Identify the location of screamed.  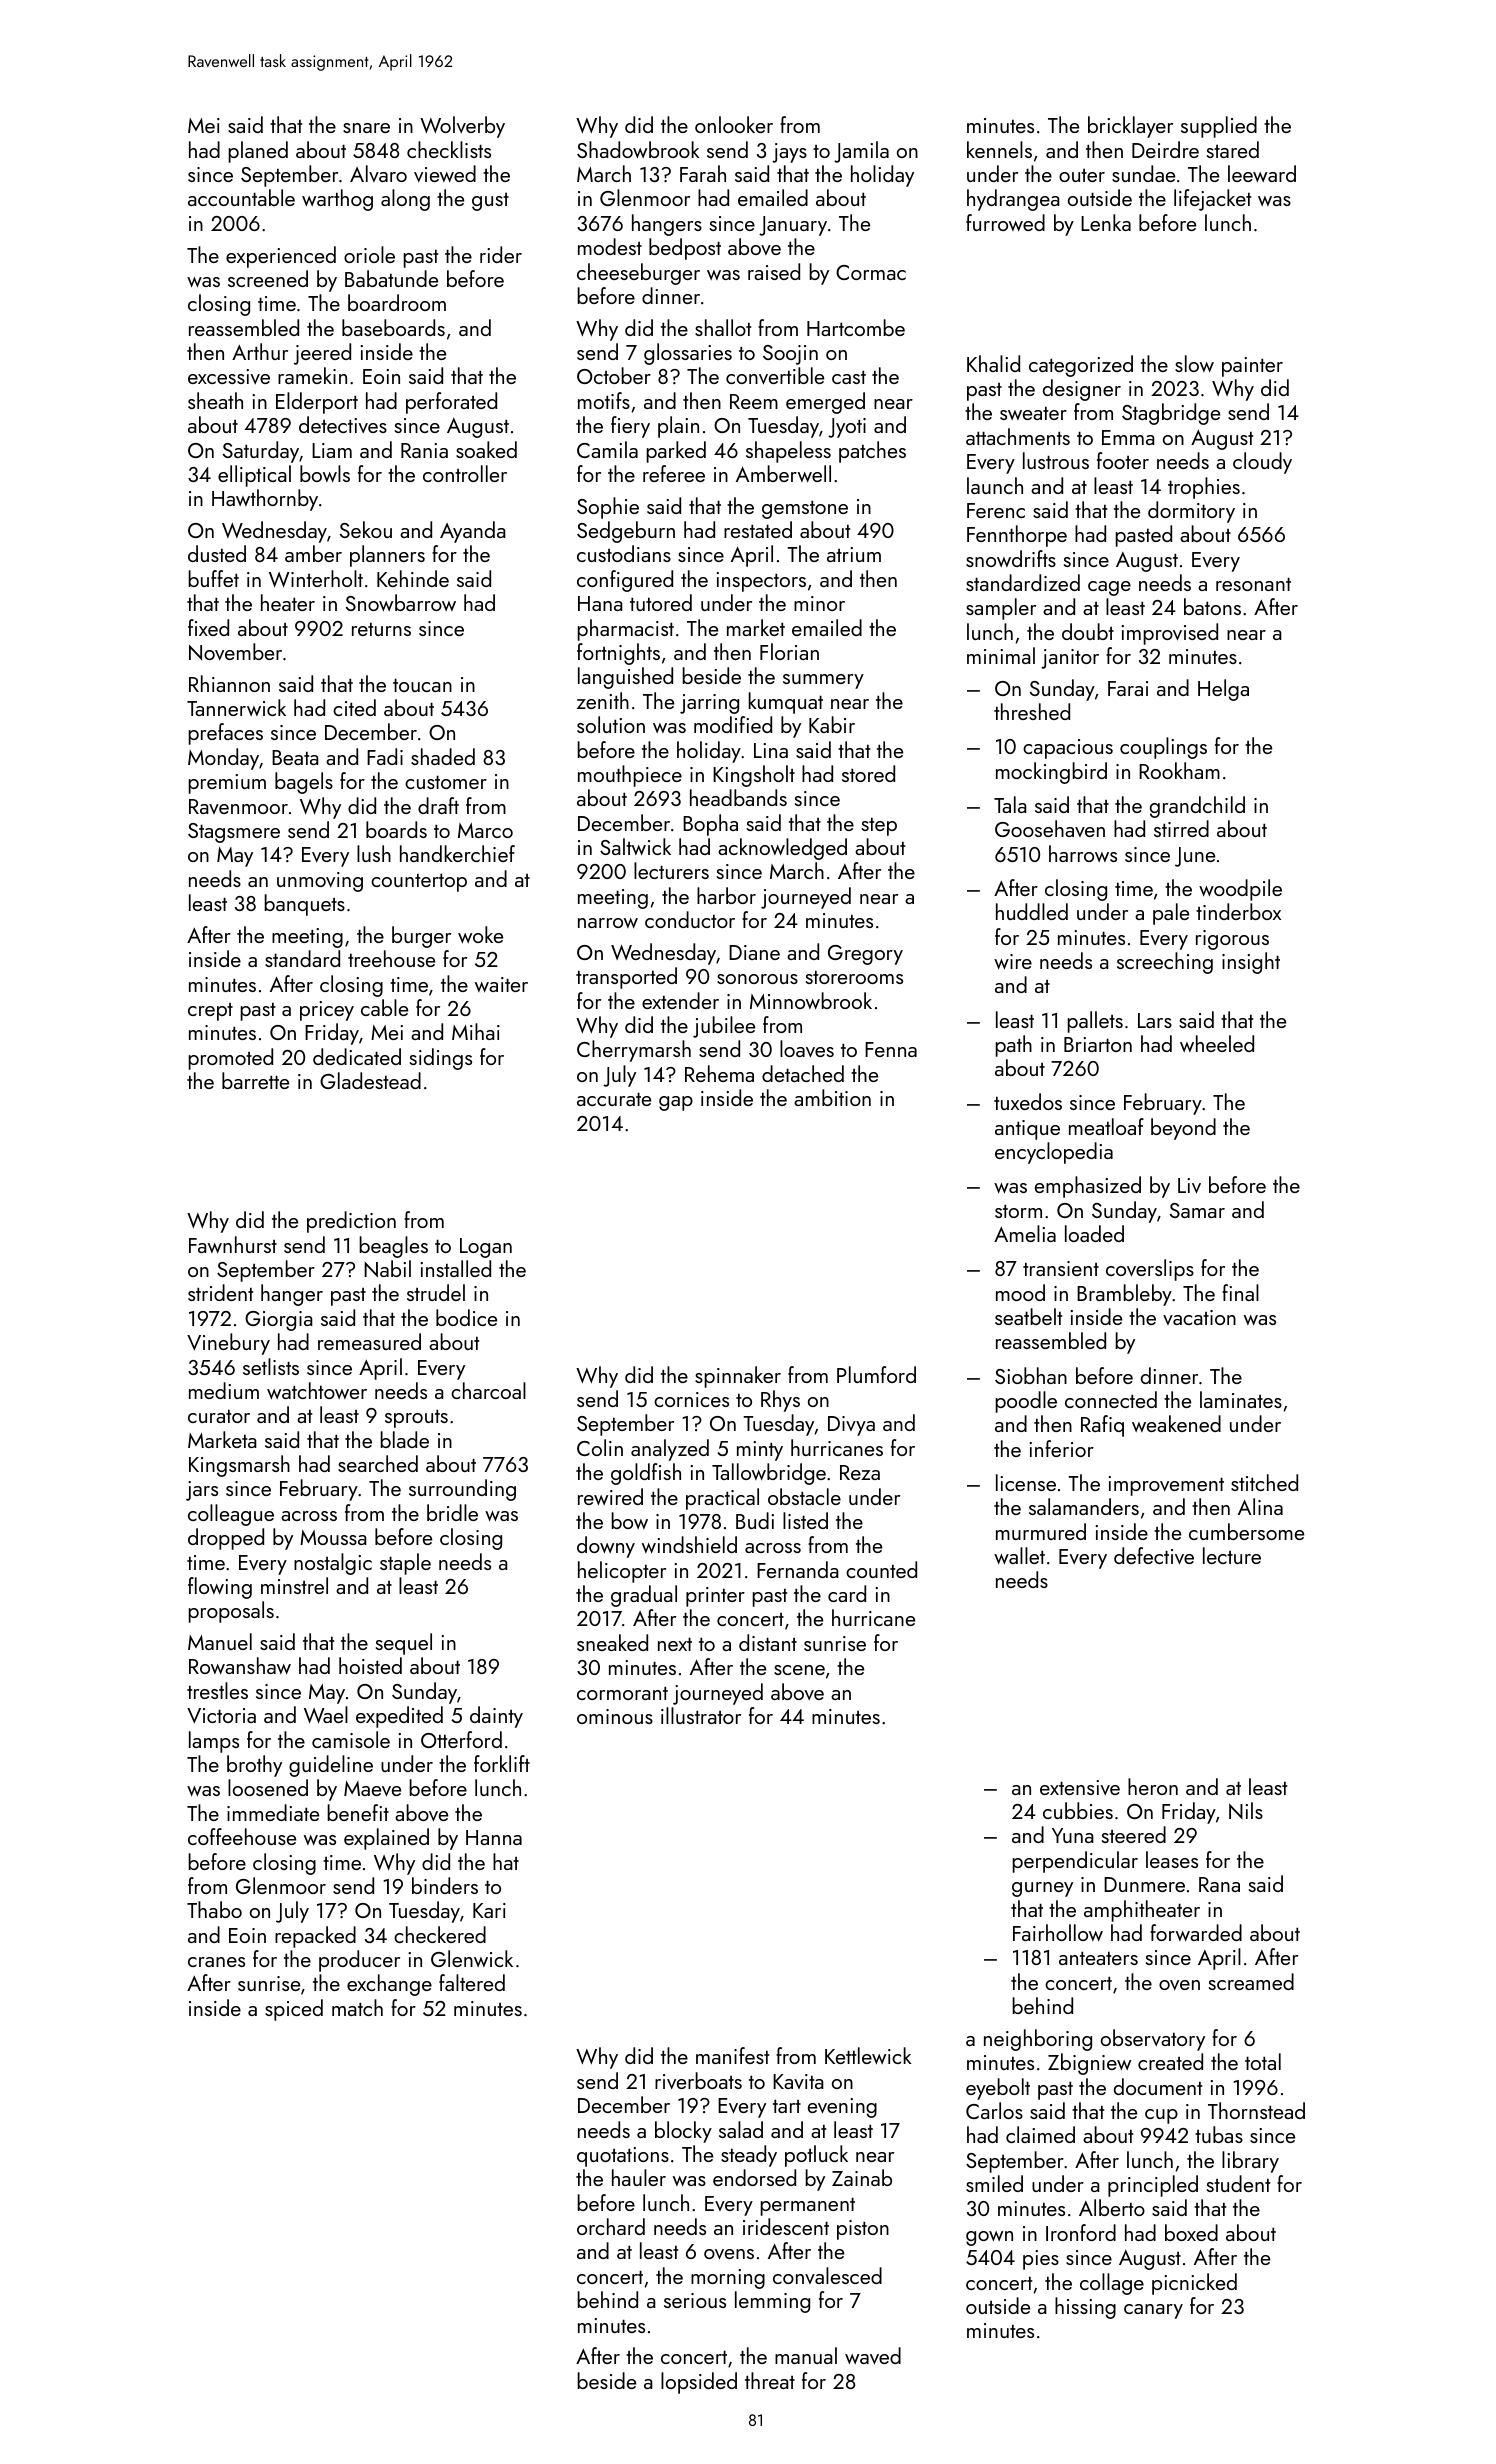
(1251, 1981).
